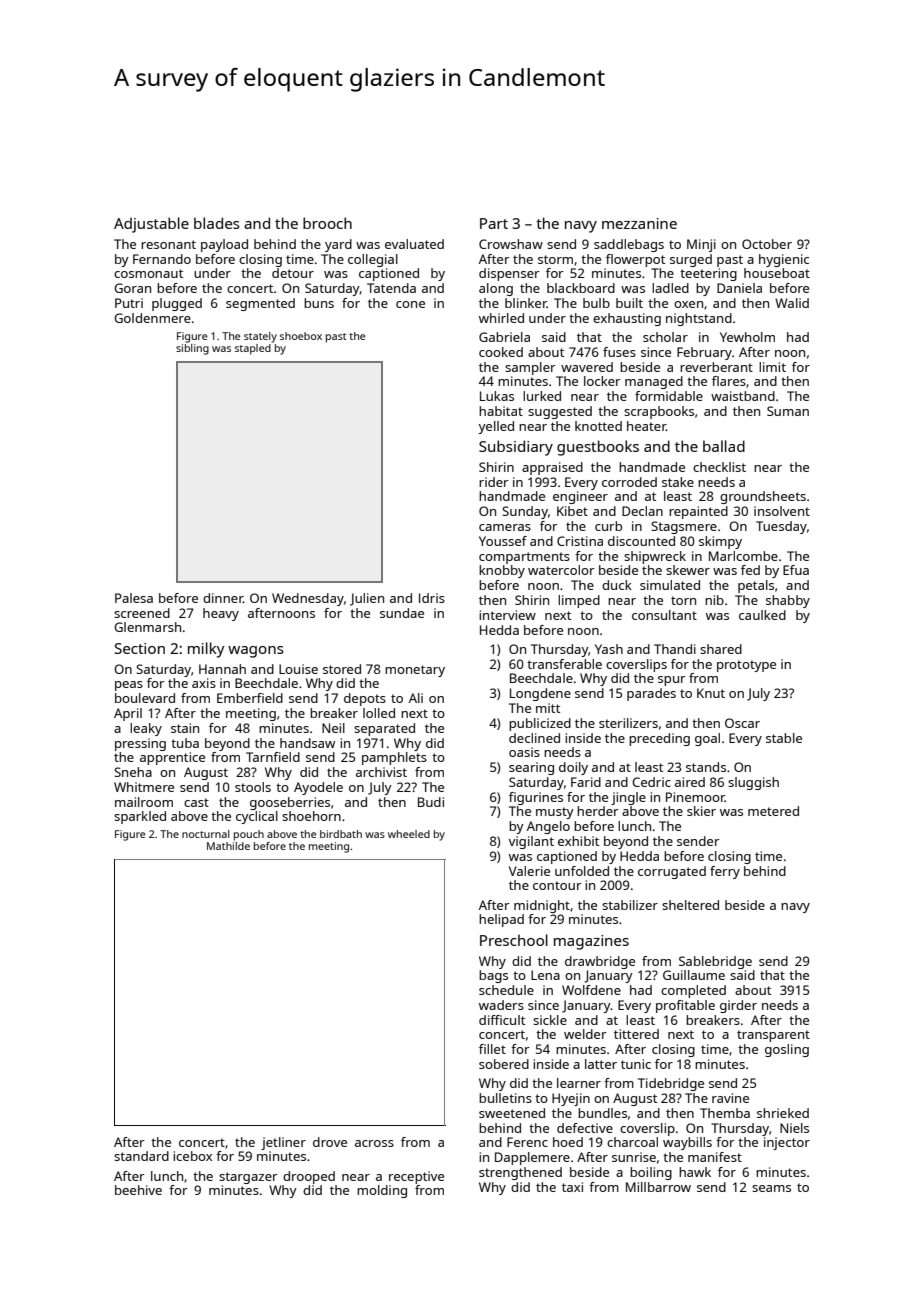 Image resolution: width=924 pixels, height=1308 pixels. What do you see at coordinates (690, 905) in the screenshot?
I see `sheltered` at bounding box center [690, 905].
